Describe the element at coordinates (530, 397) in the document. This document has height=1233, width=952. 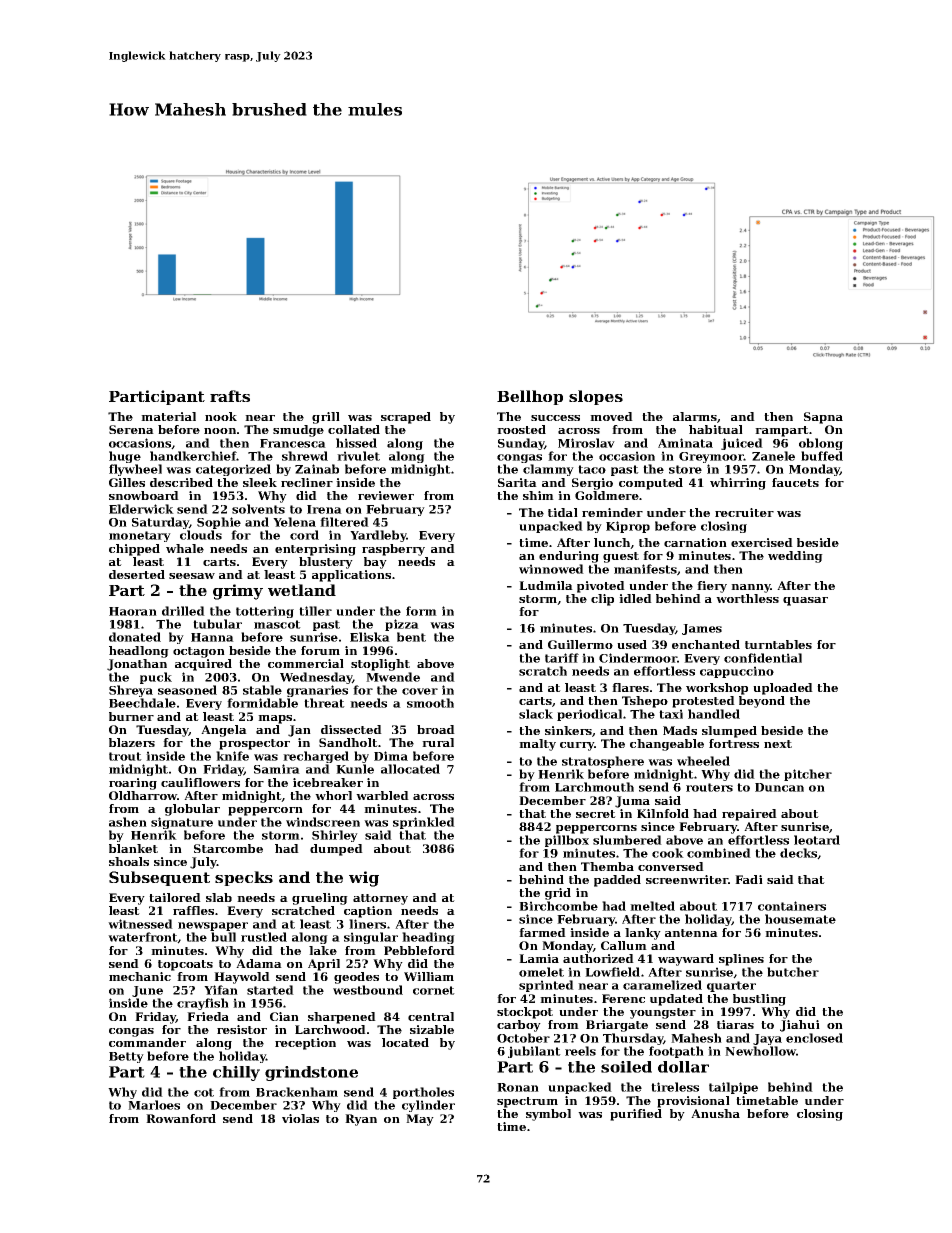
I see `Bellhop` at that location.
